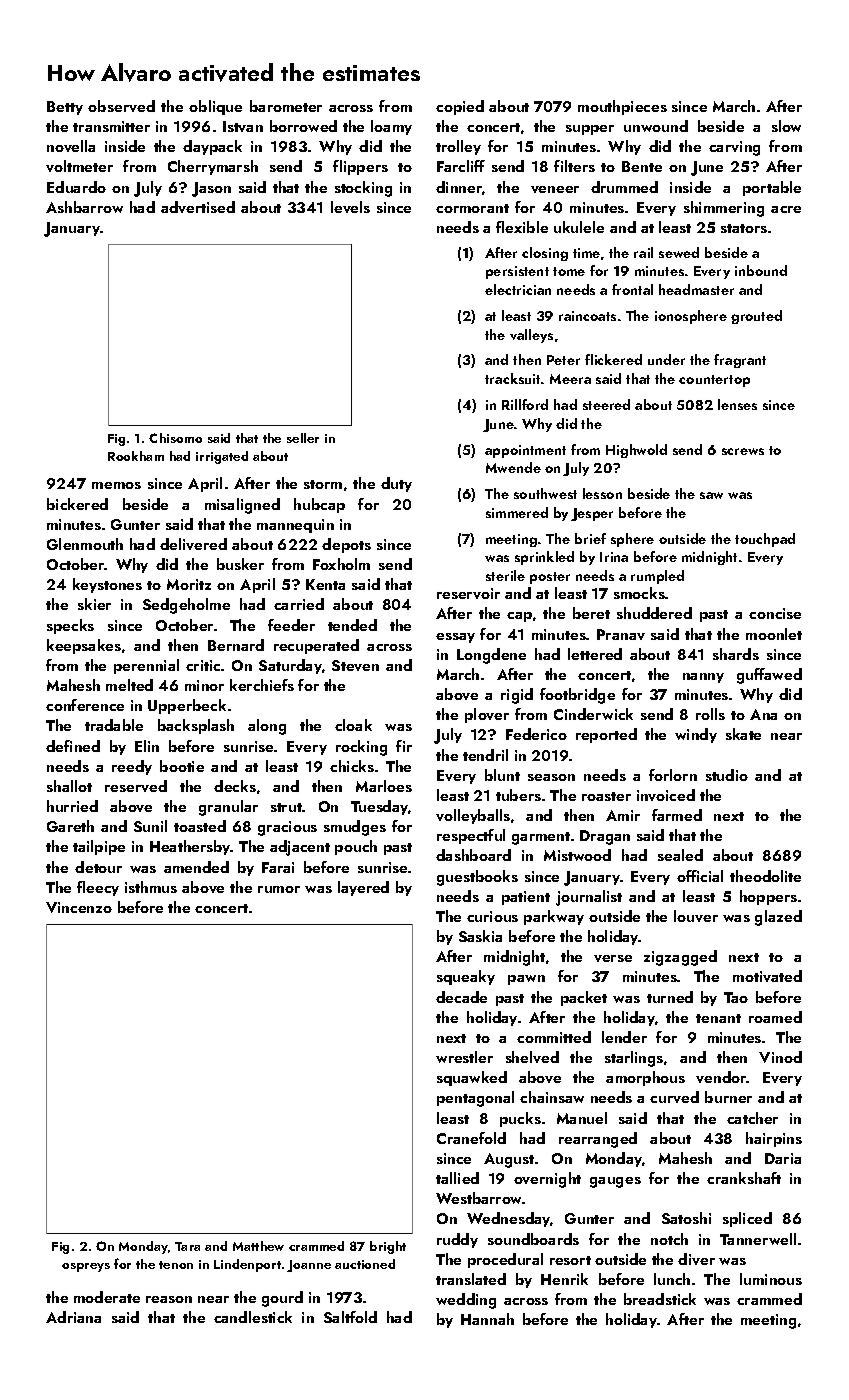 This screenshot has width=849, height=1400. I want to click on Hannah, so click(487, 1319).
